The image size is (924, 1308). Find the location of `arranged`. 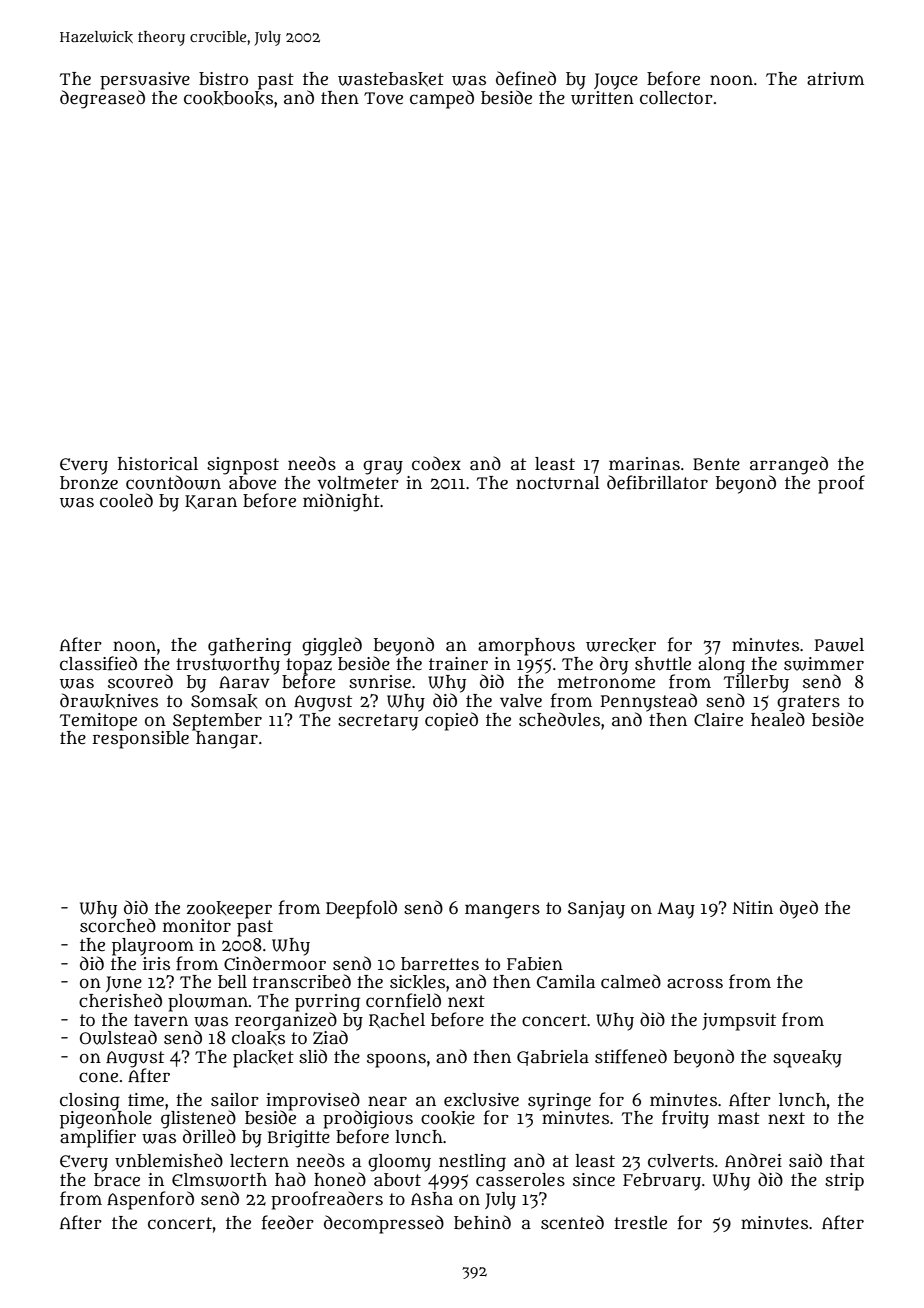

arranged is located at coordinates (789, 465).
